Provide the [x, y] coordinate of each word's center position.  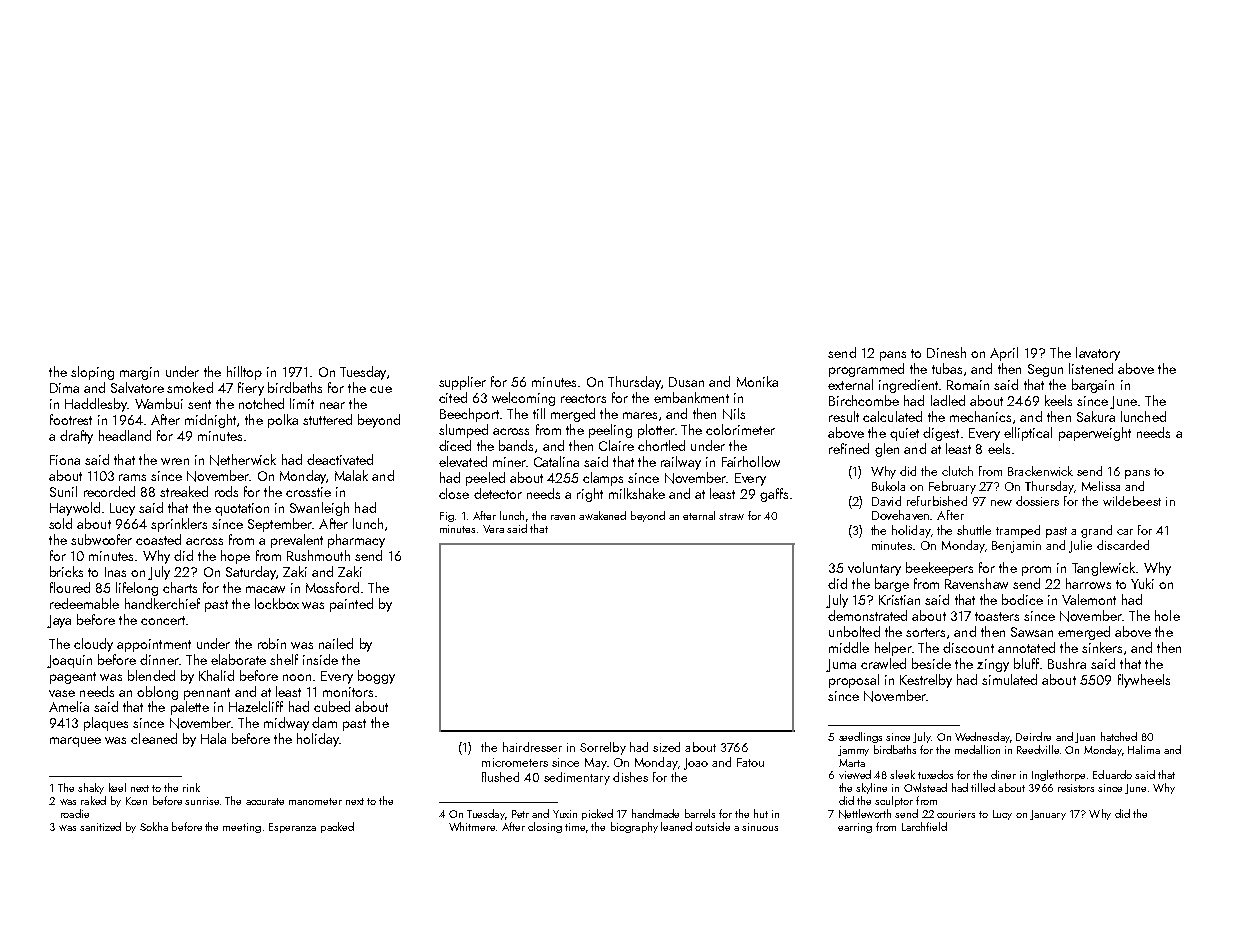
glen [887, 450]
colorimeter [740, 429]
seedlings [860, 737]
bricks [66, 571]
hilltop [244, 373]
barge [892, 585]
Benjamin [1016, 547]
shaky [91, 788]
